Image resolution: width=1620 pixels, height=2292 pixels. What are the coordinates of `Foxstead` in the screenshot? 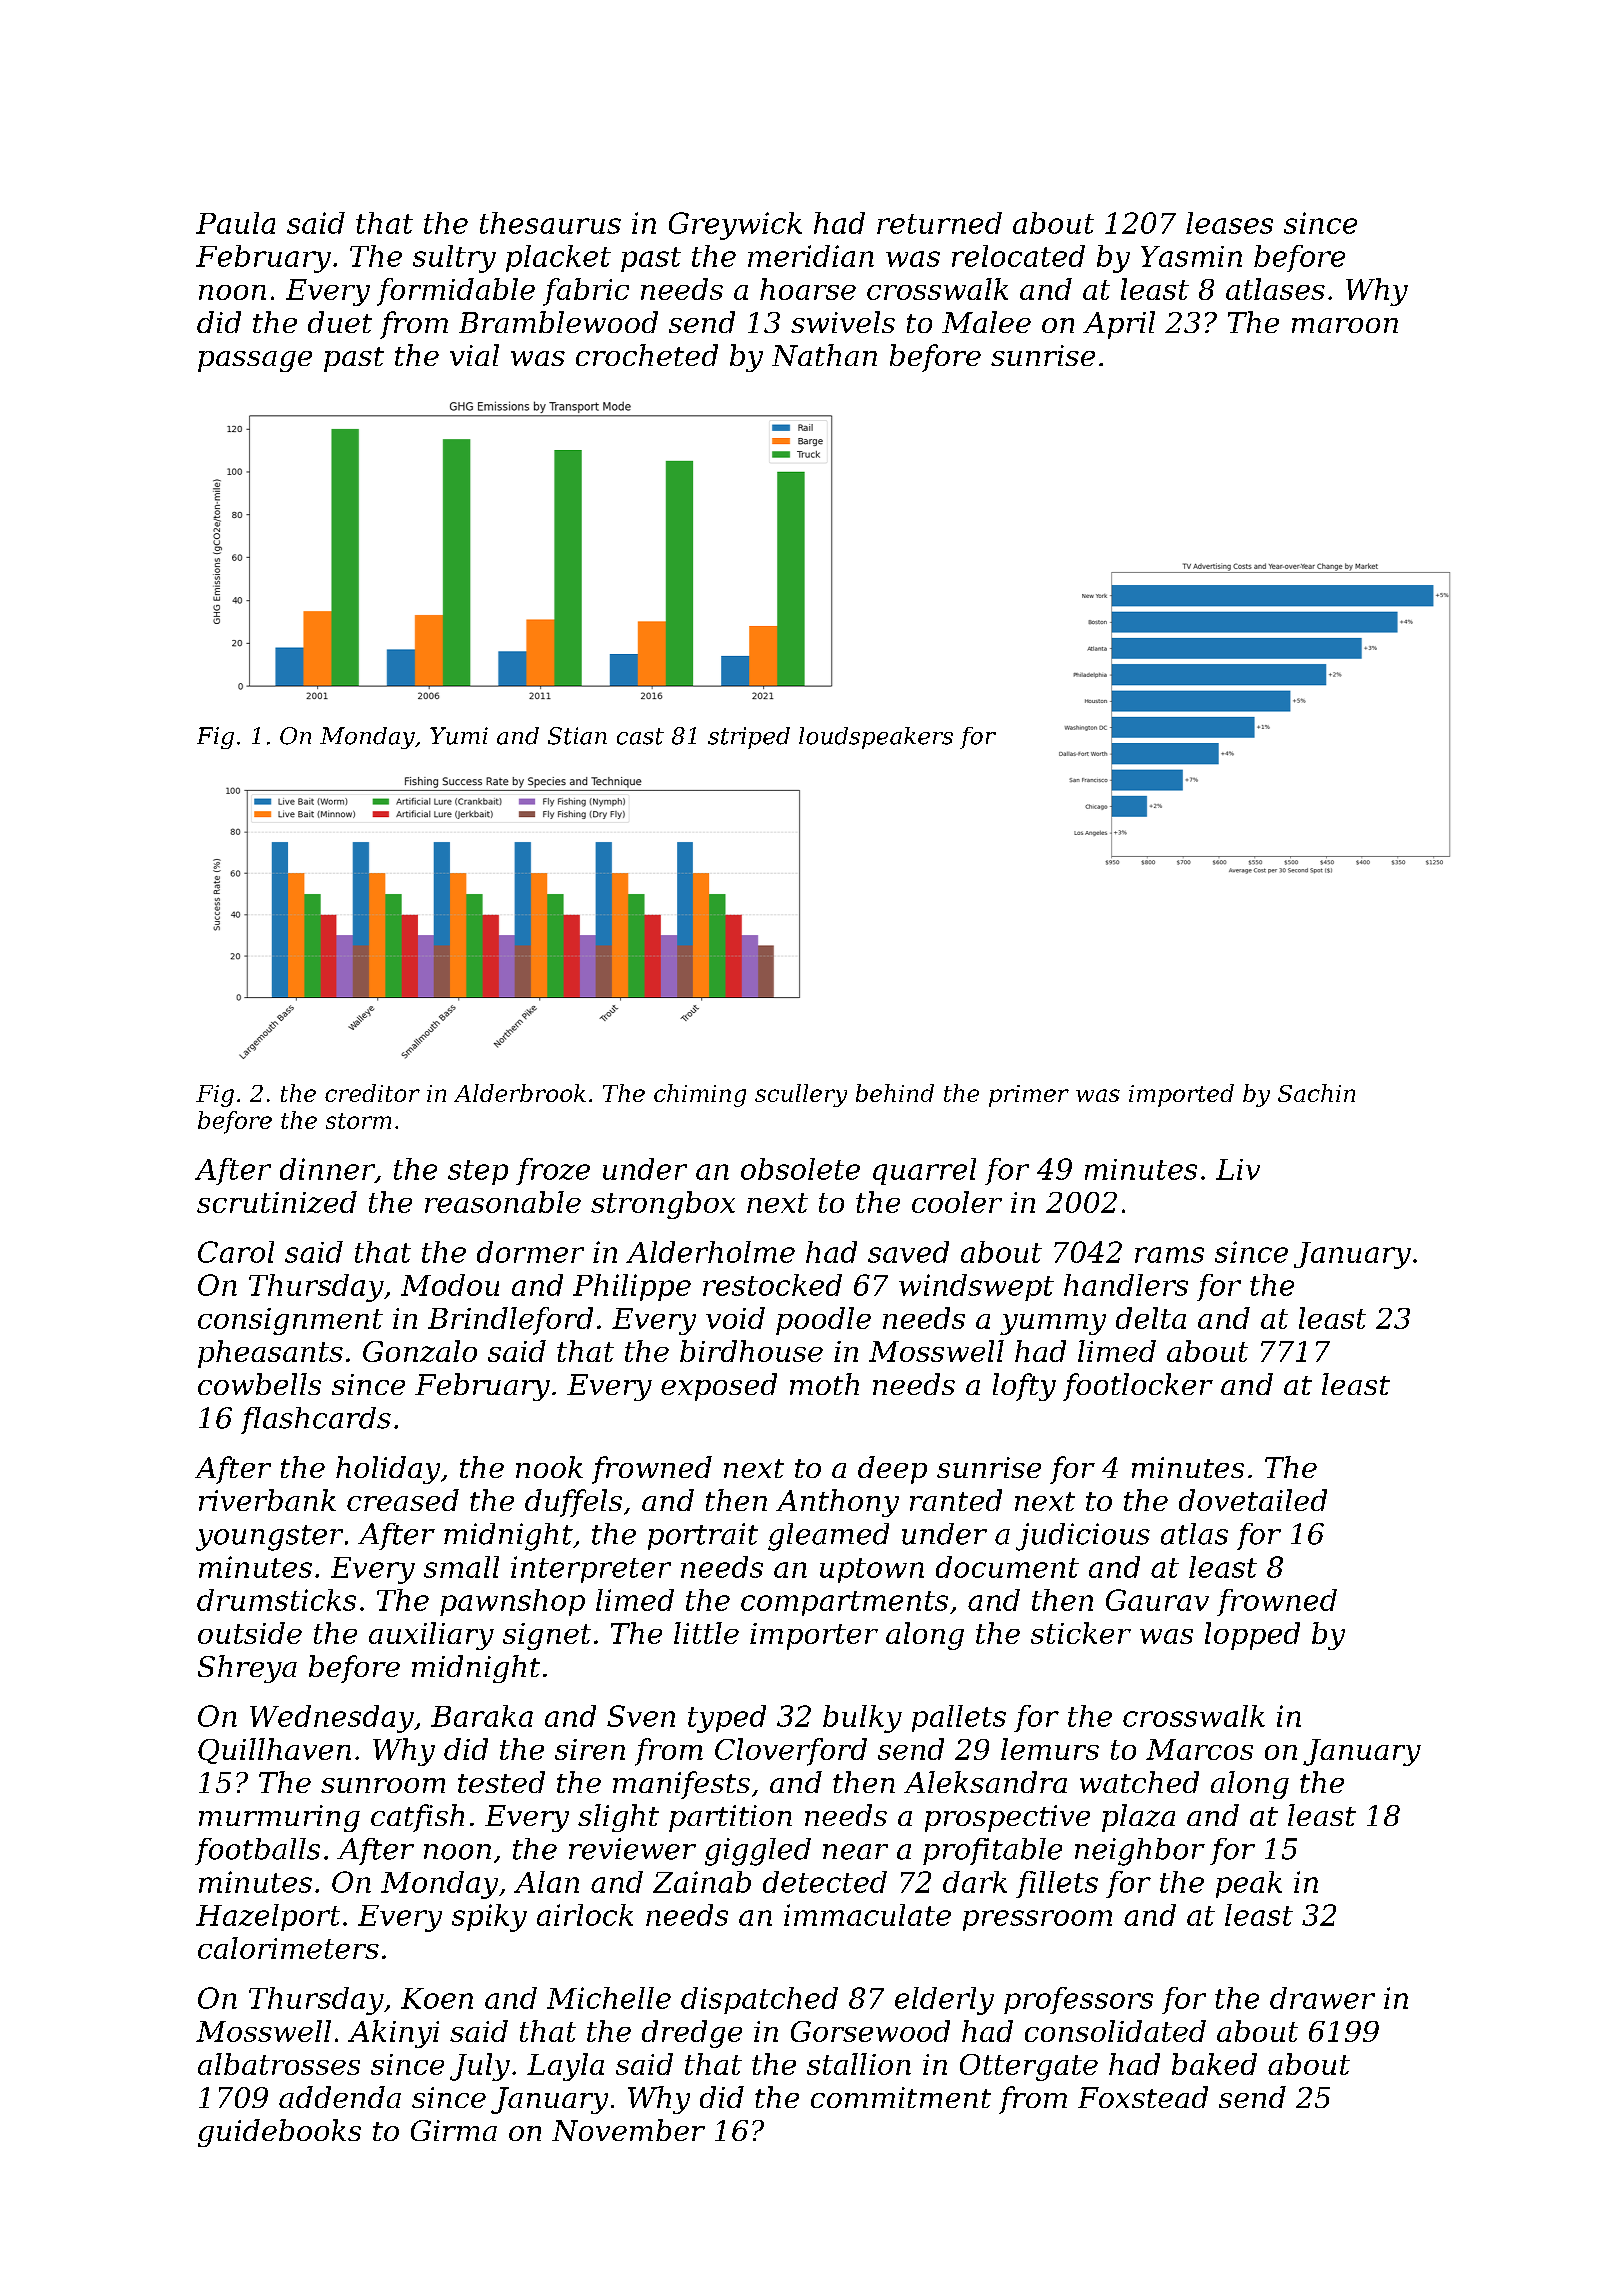 It's located at (1143, 2097).
